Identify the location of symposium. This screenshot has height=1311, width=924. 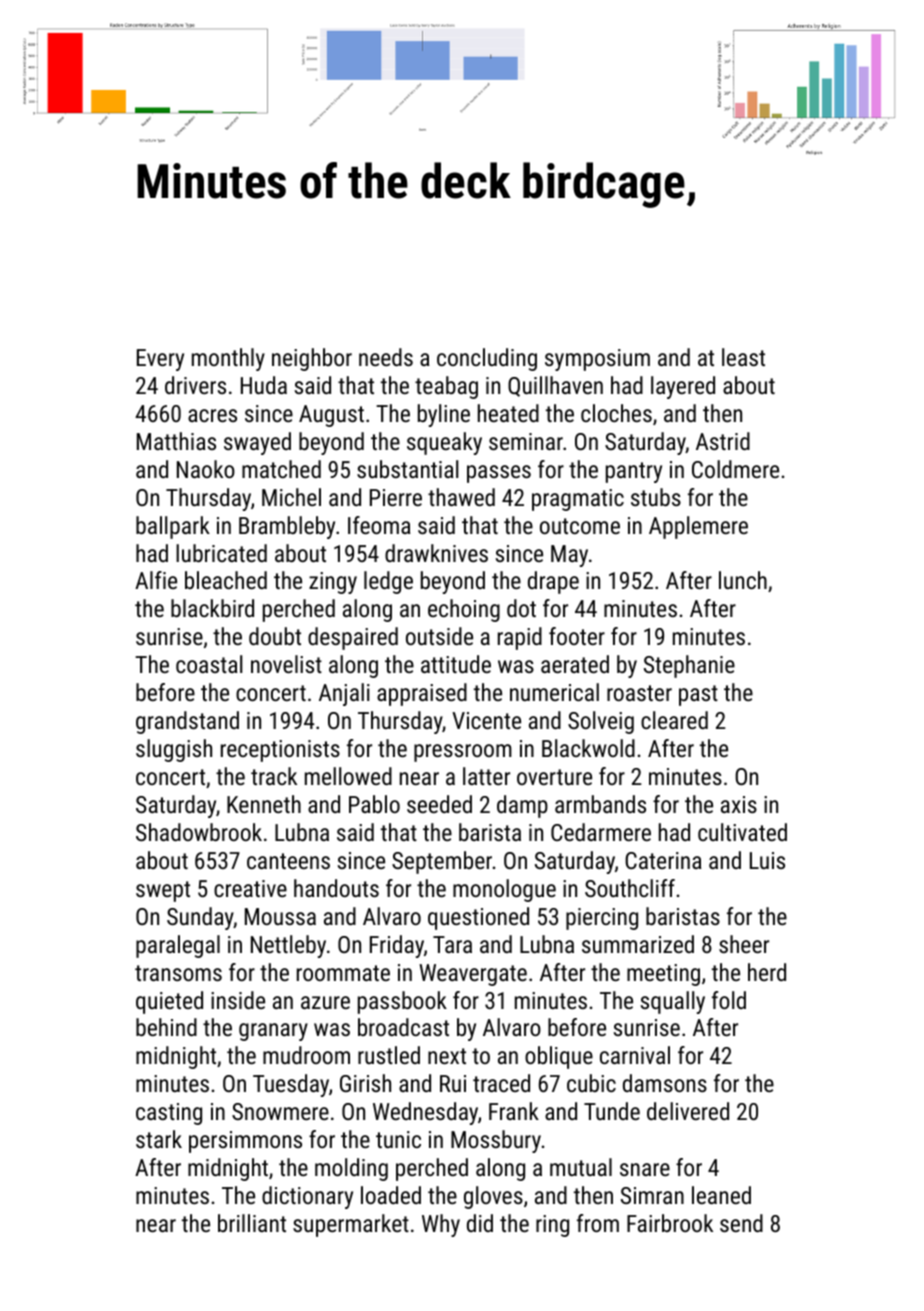
(597, 360).
